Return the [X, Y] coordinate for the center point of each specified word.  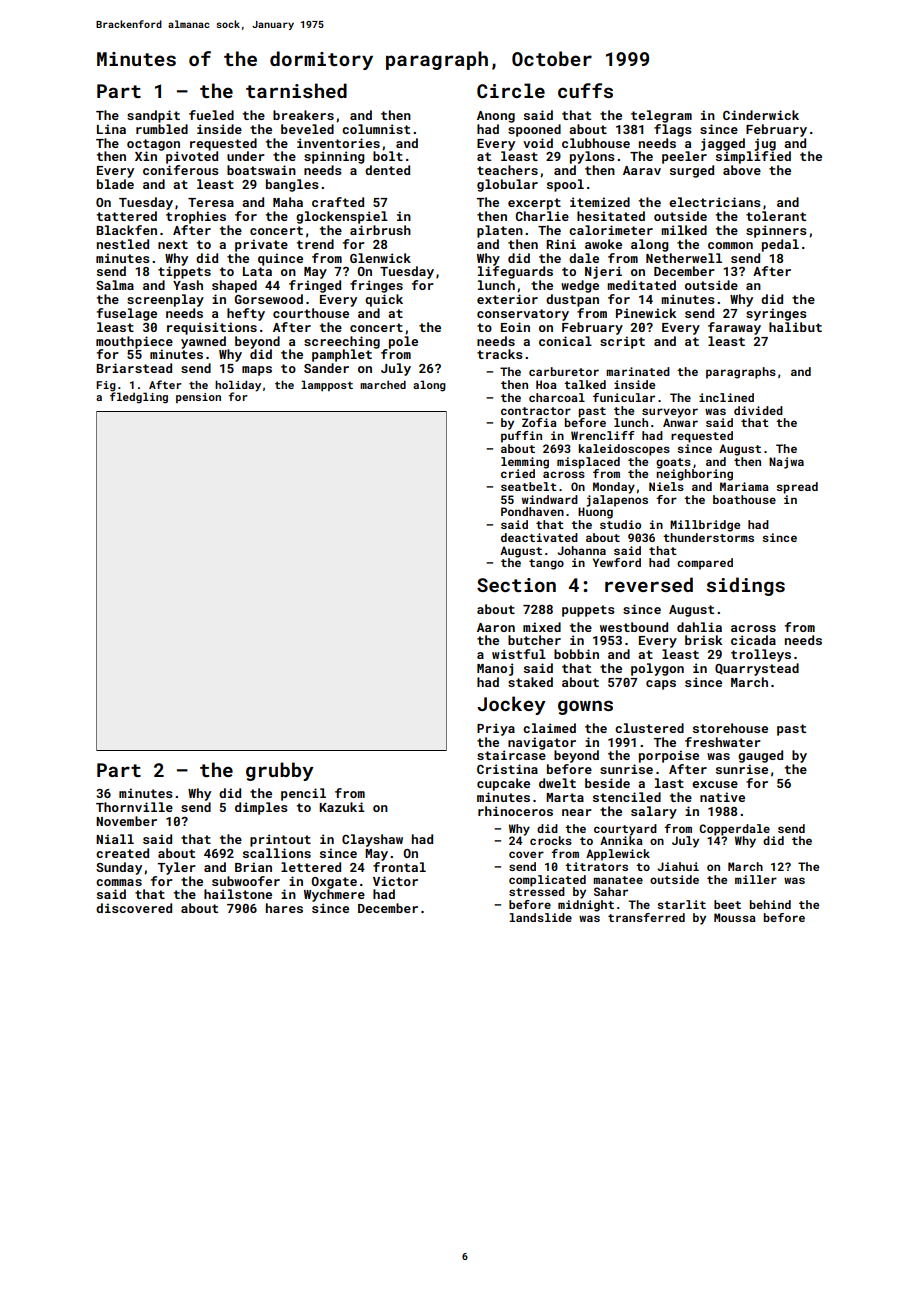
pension [198, 398]
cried [518, 473]
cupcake [503, 784]
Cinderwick [761, 115]
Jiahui [678, 866]
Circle [511, 90]
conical [565, 341]
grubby [280, 771]
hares [284, 908]
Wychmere [334, 895]
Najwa [786, 463]
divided [758, 410]
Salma [115, 285]
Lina [111, 129]
